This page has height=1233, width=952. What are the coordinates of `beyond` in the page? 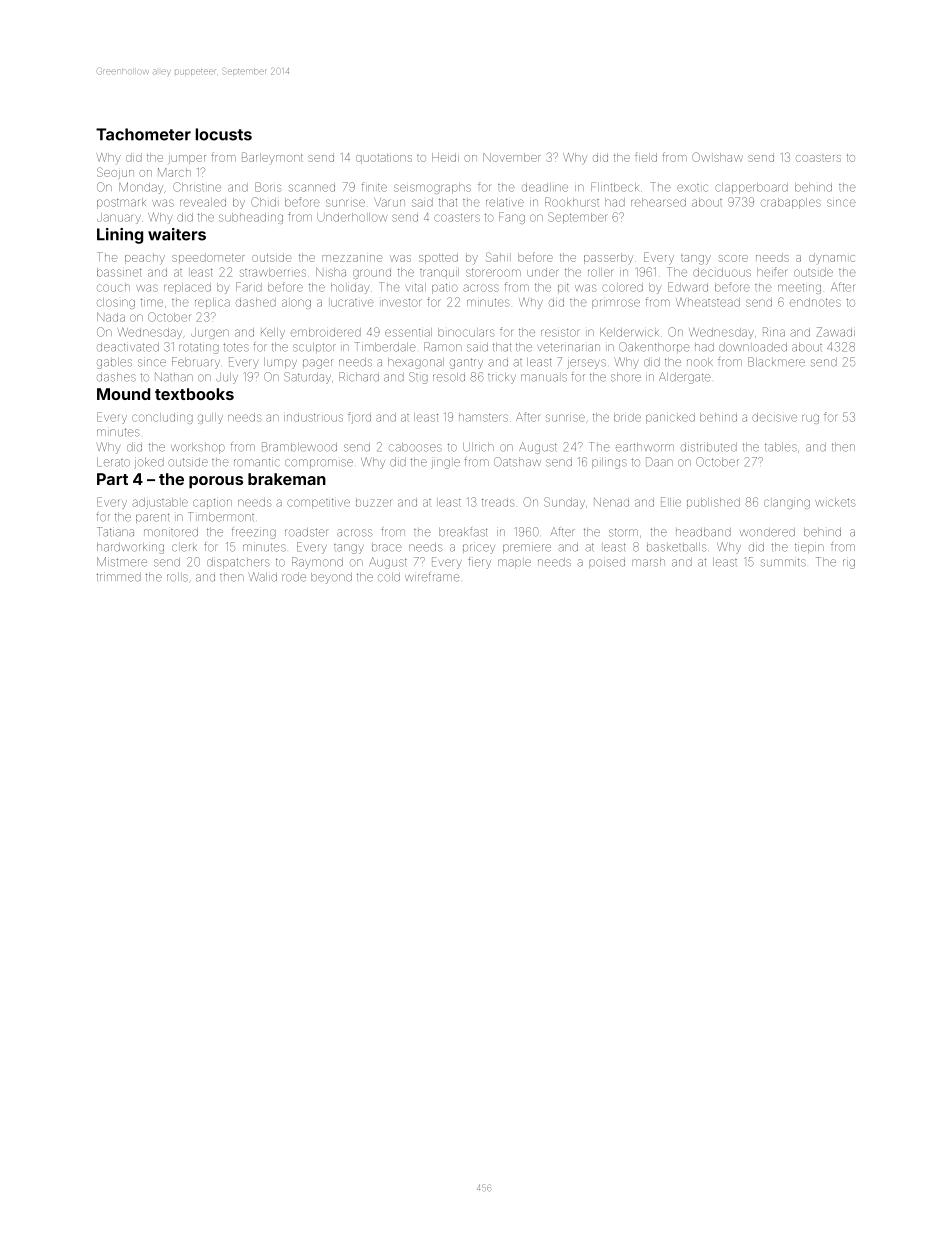 It's located at (331, 578).
